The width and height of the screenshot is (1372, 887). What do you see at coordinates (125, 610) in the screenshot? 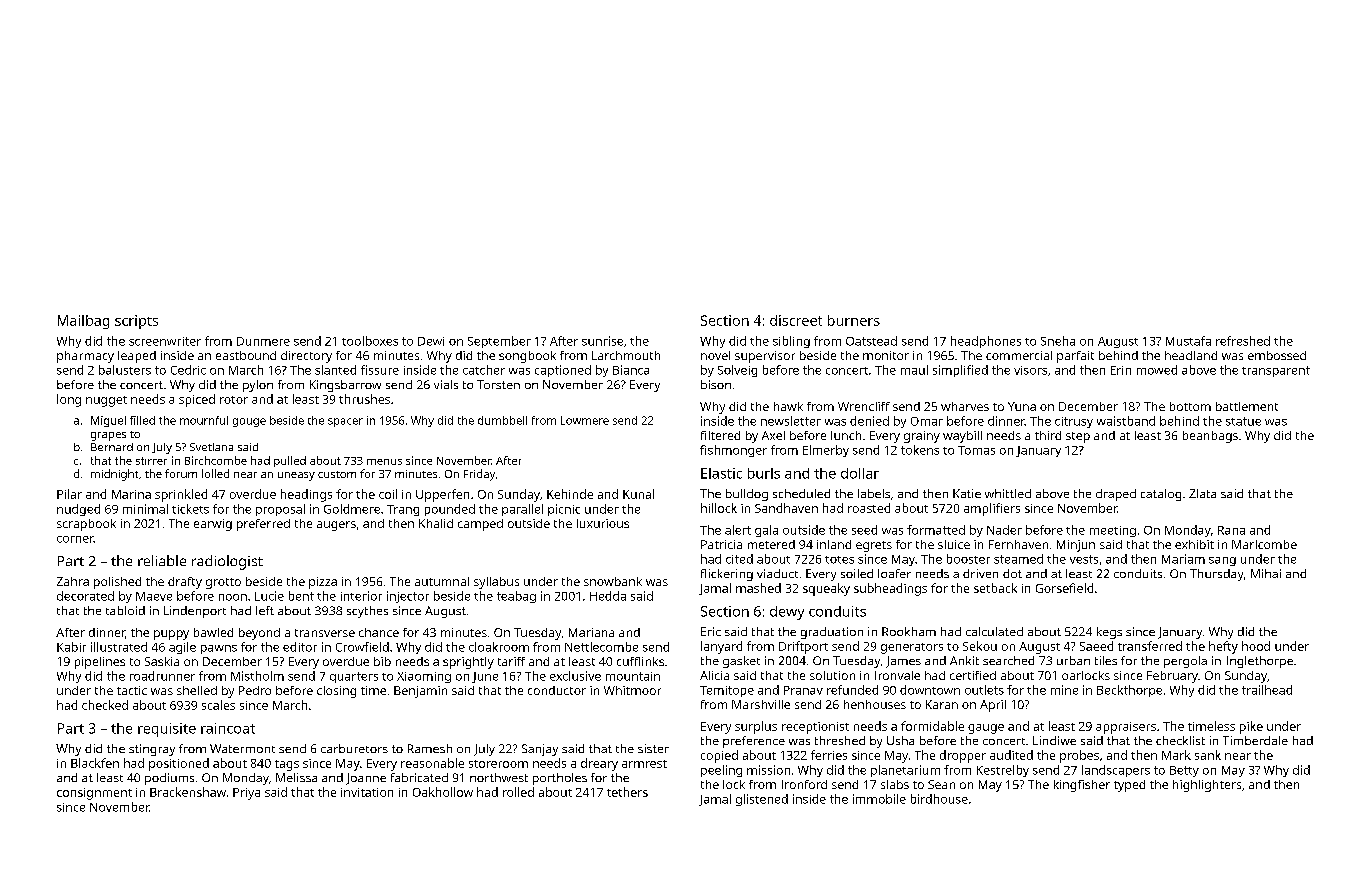
I see `tabloid` at bounding box center [125, 610].
